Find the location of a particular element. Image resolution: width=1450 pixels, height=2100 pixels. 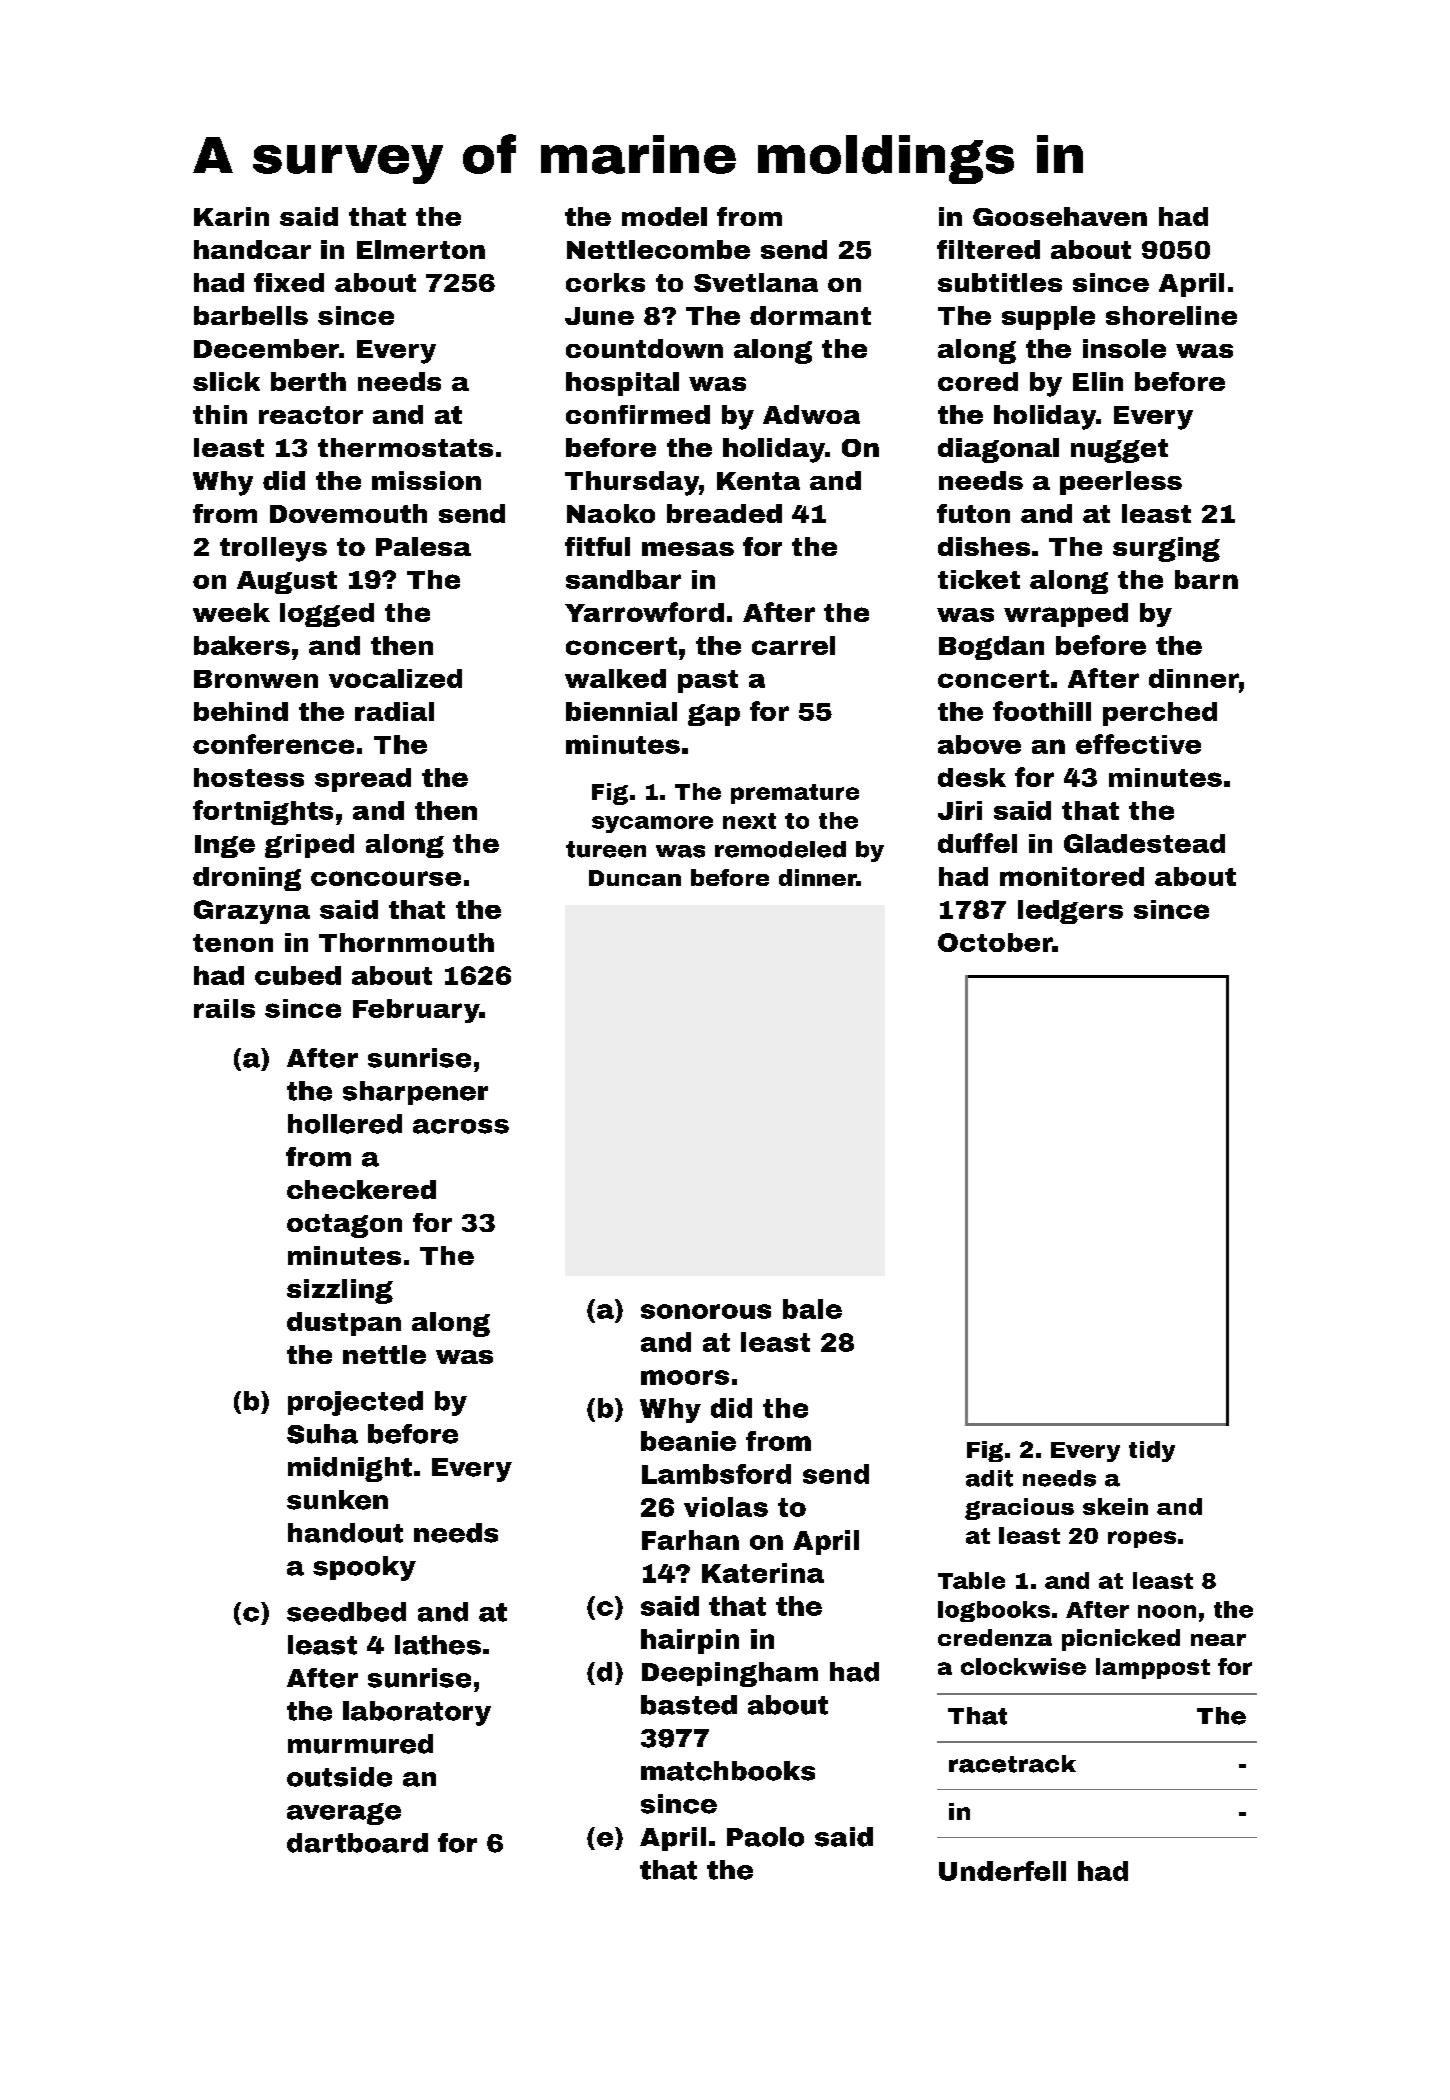

Elmerton is located at coordinates (421, 249).
